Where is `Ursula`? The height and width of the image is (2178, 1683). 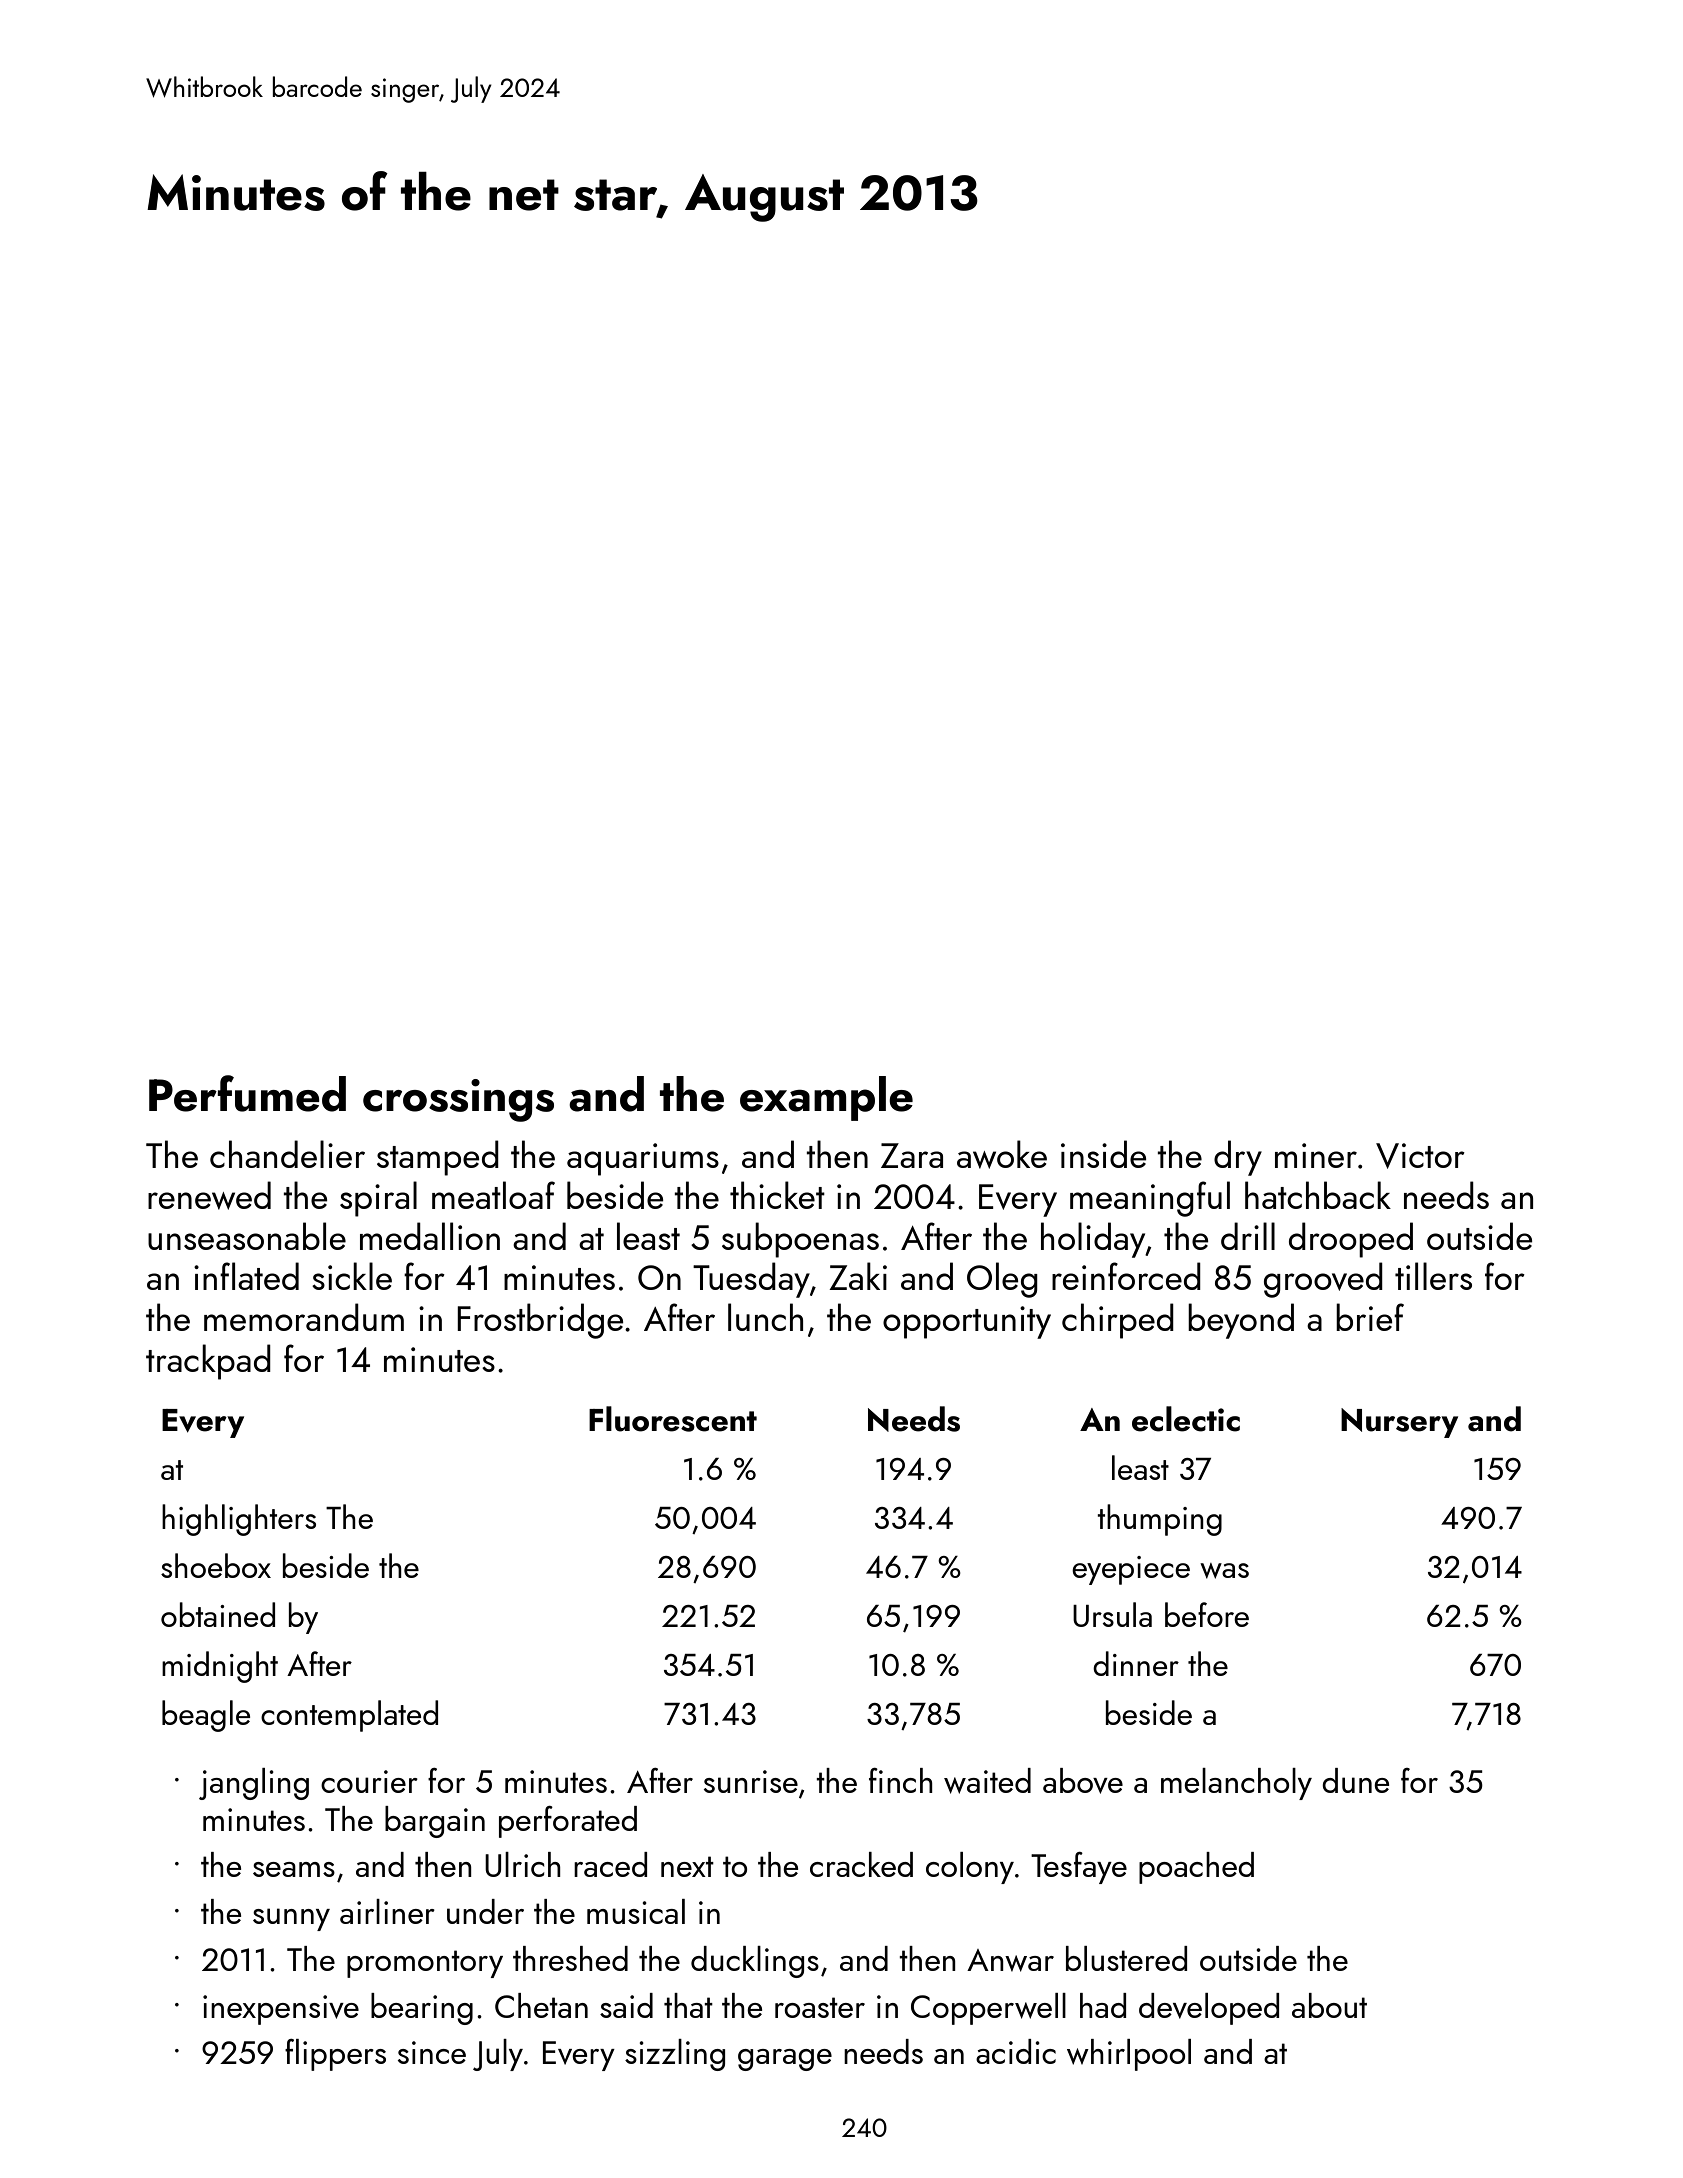 Ursula is located at coordinates (1112, 1614).
